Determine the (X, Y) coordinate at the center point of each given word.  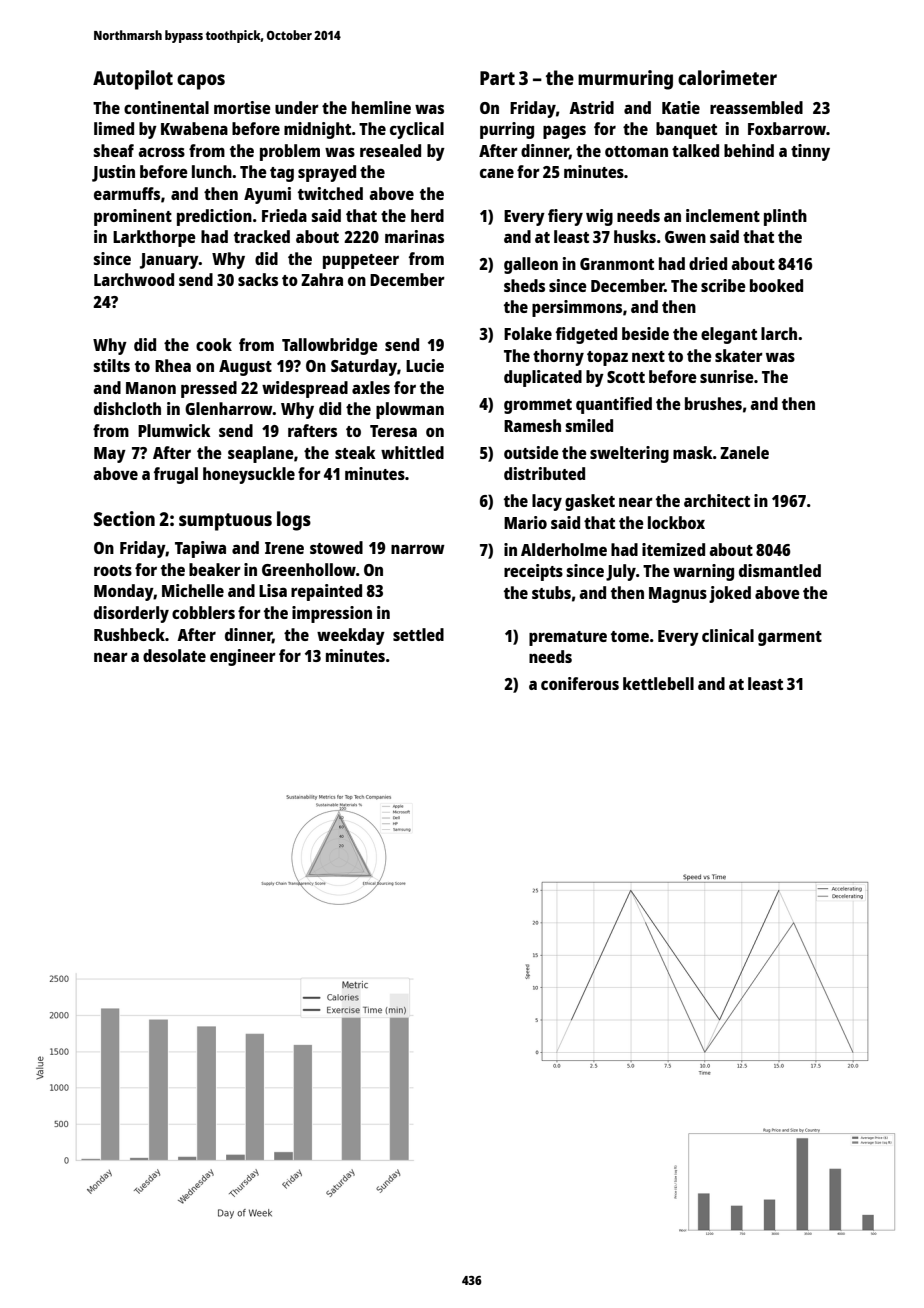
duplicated (543, 378)
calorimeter (727, 77)
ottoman (636, 151)
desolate (174, 655)
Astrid (591, 107)
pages (564, 132)
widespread (305, 389)
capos (201, 82)
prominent (133, 217)
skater (739, 355)
